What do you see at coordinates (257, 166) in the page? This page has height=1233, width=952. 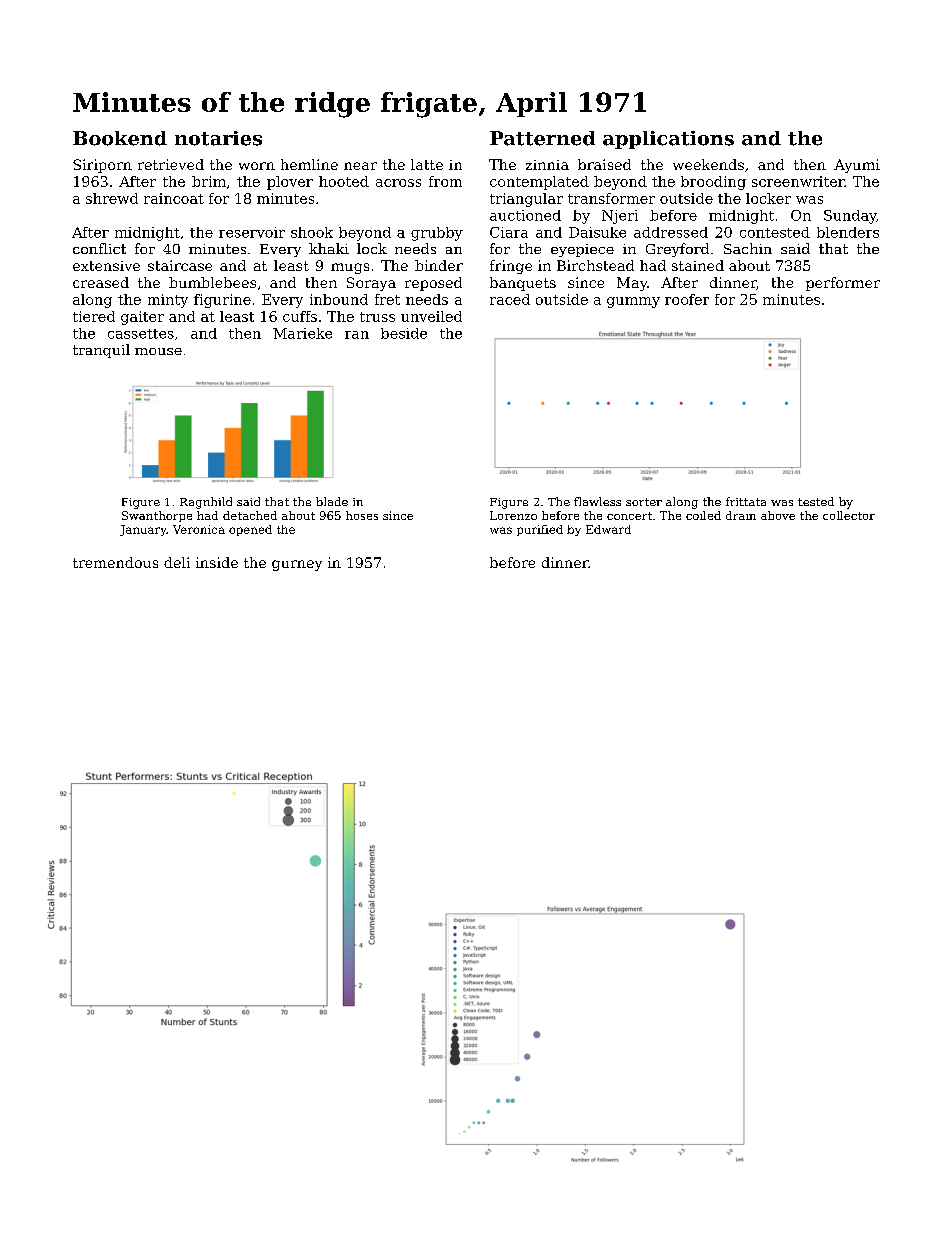 I see `worn` at bounding box center [257, 166].
